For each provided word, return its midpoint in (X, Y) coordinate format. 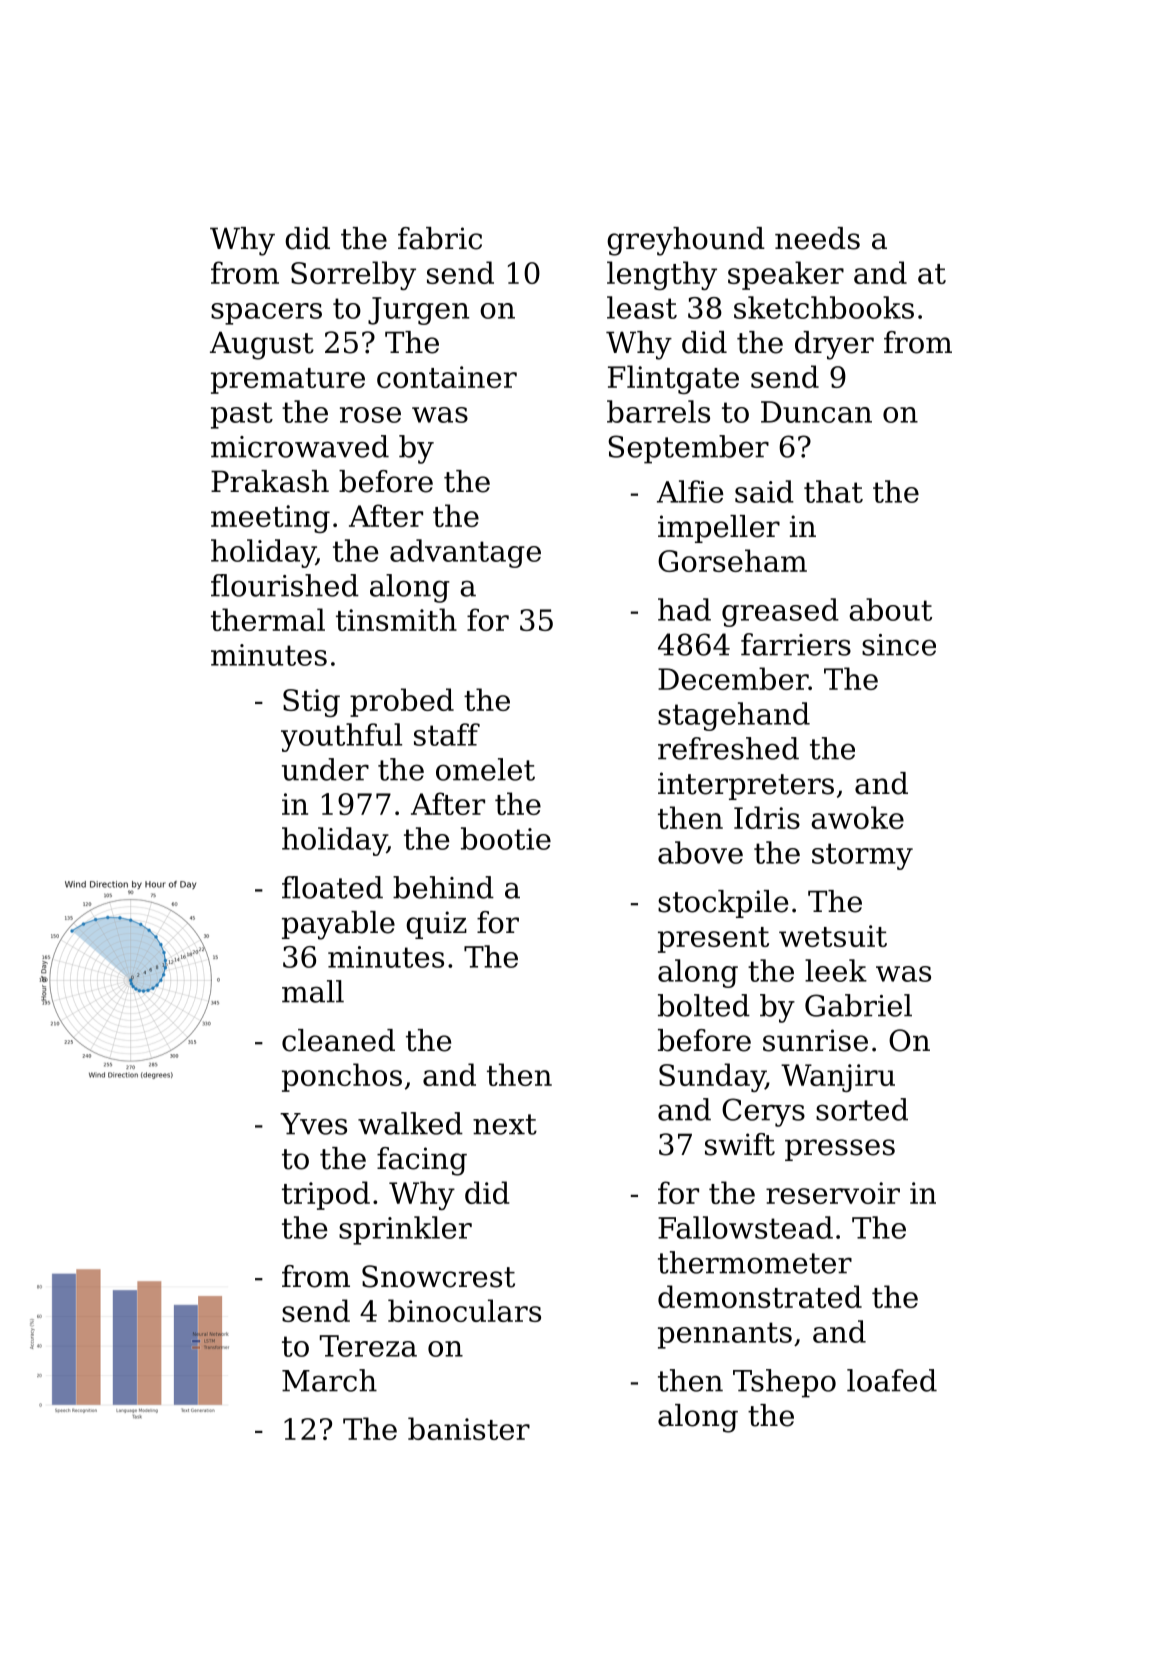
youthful (341, 737)
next (505, 1124)
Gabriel (858, 1005)
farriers (796, 644)
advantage (465, 553)
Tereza (368, 1346)
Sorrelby (353, 275)
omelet (485, 769)
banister (469, 1428)
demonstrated (760, 1296)
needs (817, 238)
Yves (313, 1124)
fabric (440, 238)
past (242, 415)
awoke (857, 817)
